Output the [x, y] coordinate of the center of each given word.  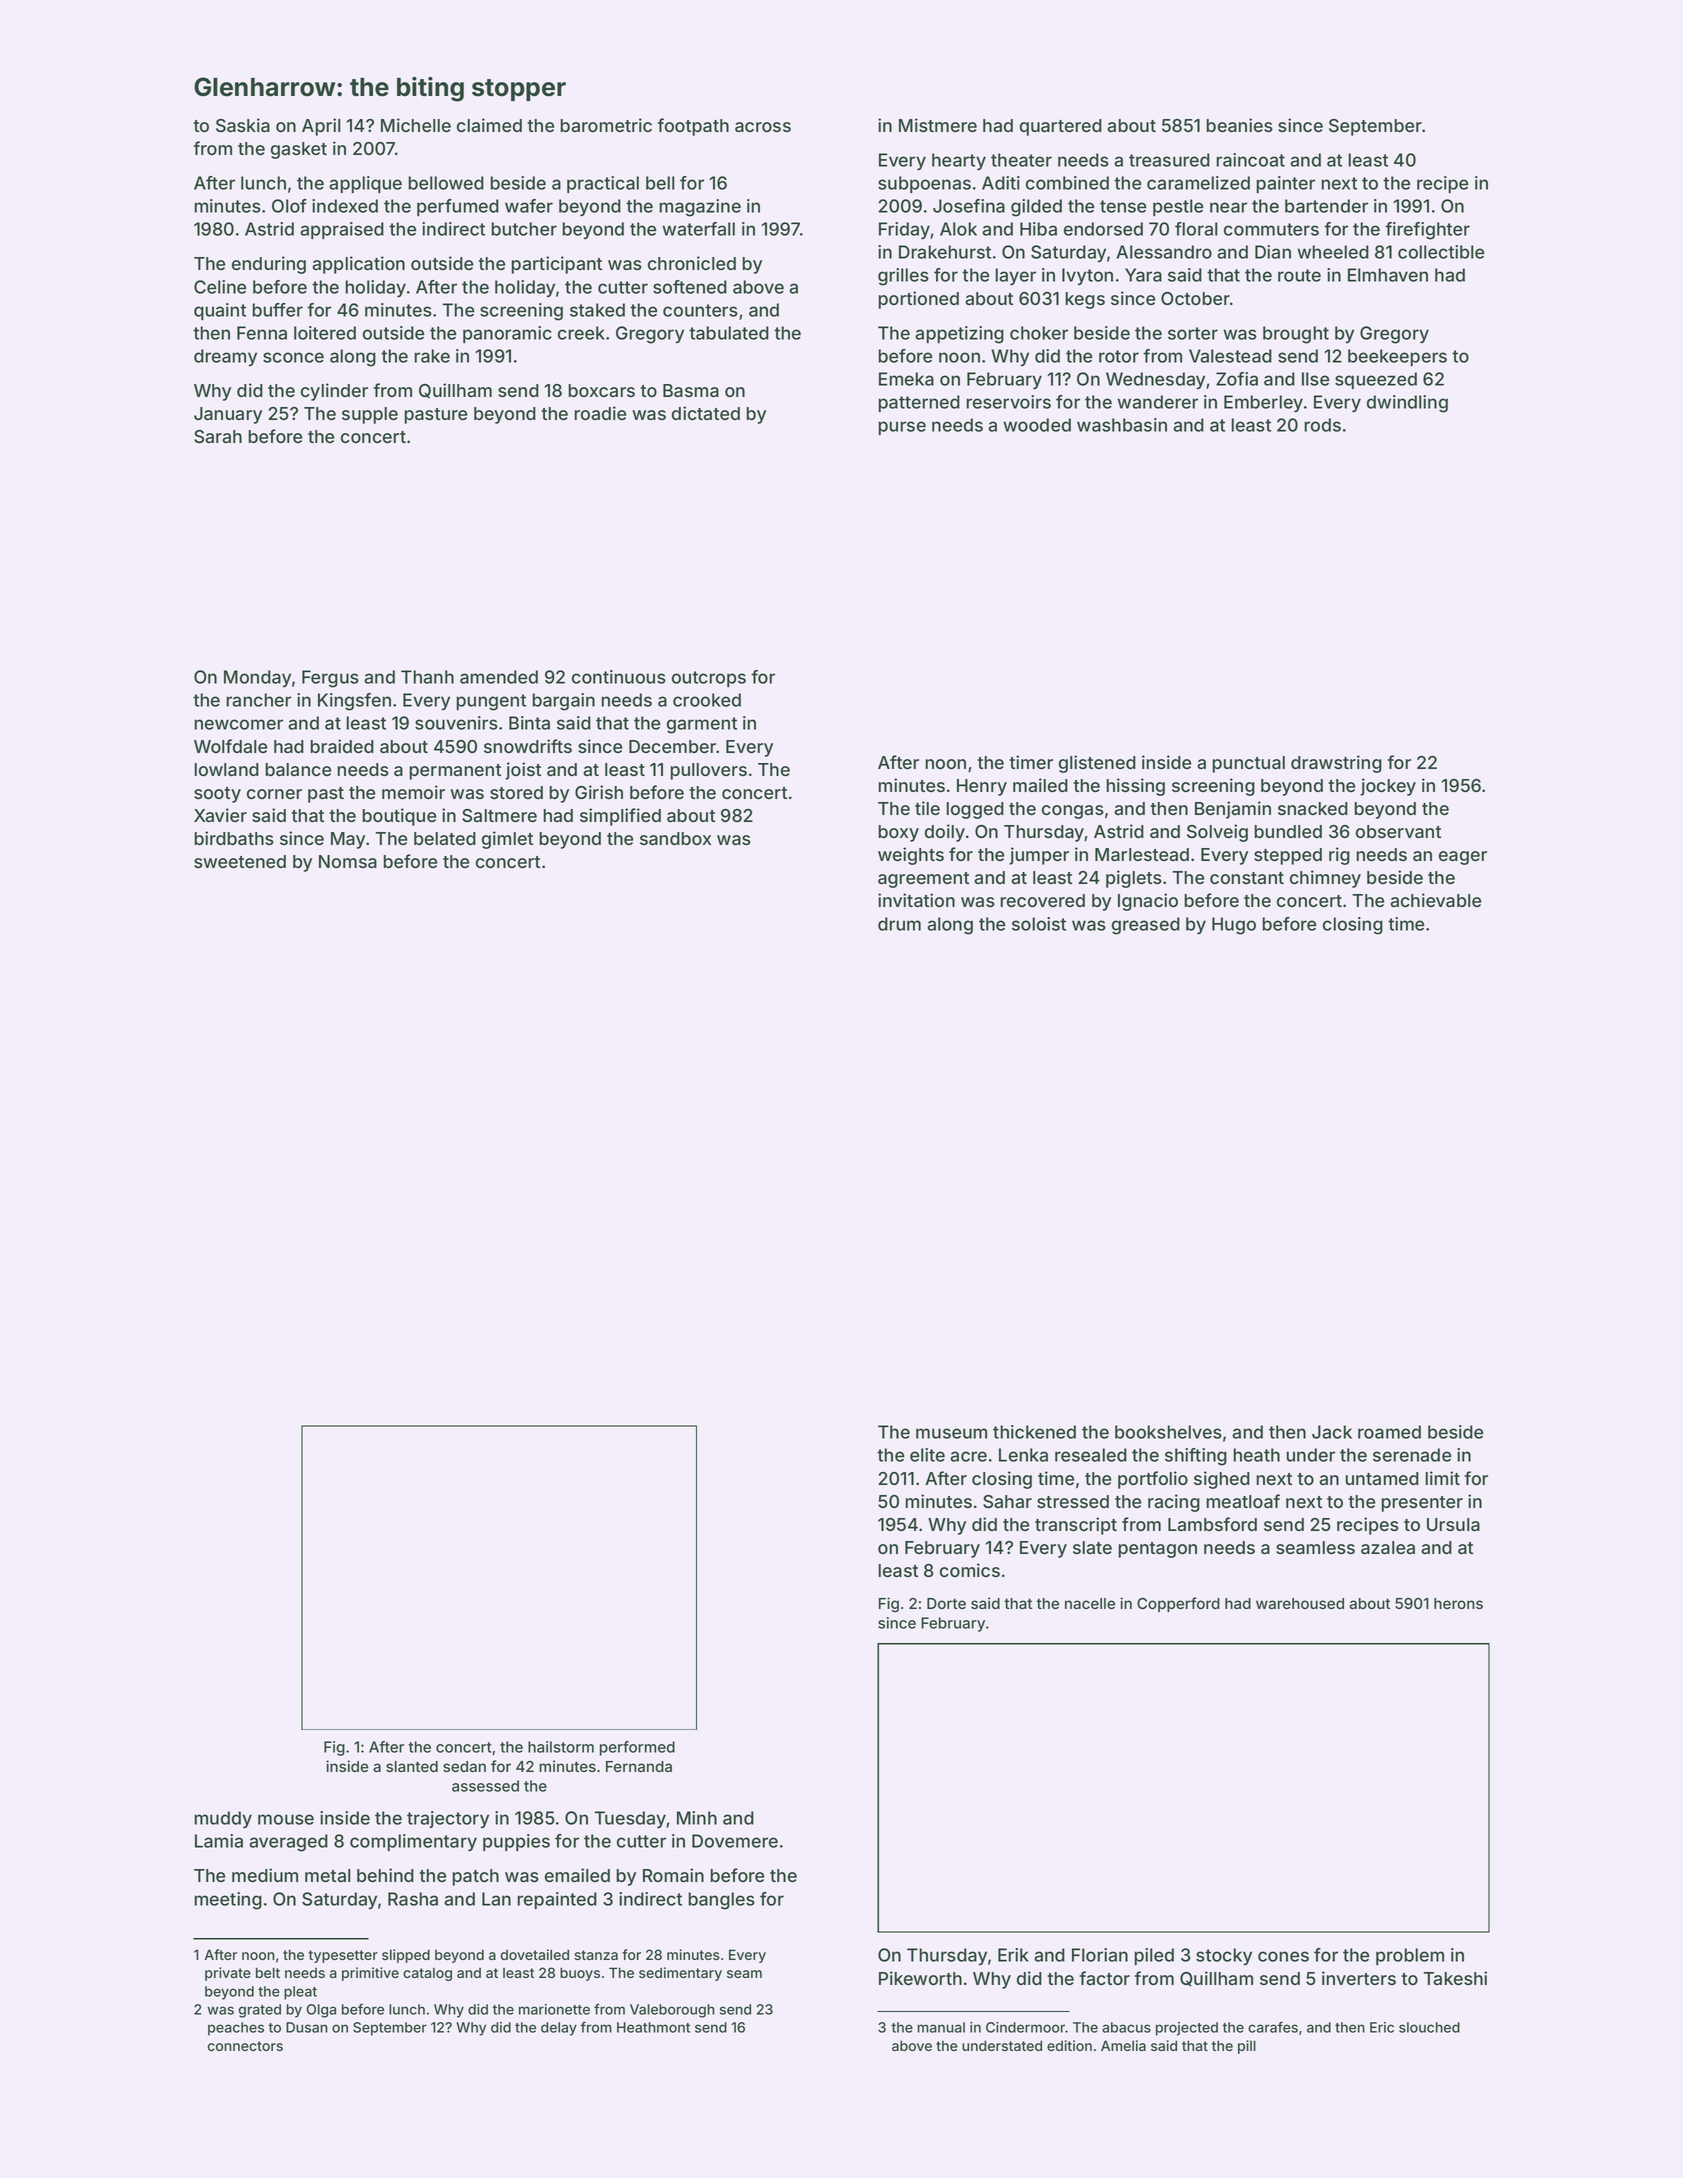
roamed [1389, 1432]
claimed [489, 125]
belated [445, 838]
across [763, 127]
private [228, 1974]
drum [899, 924]
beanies [1240, 125]
